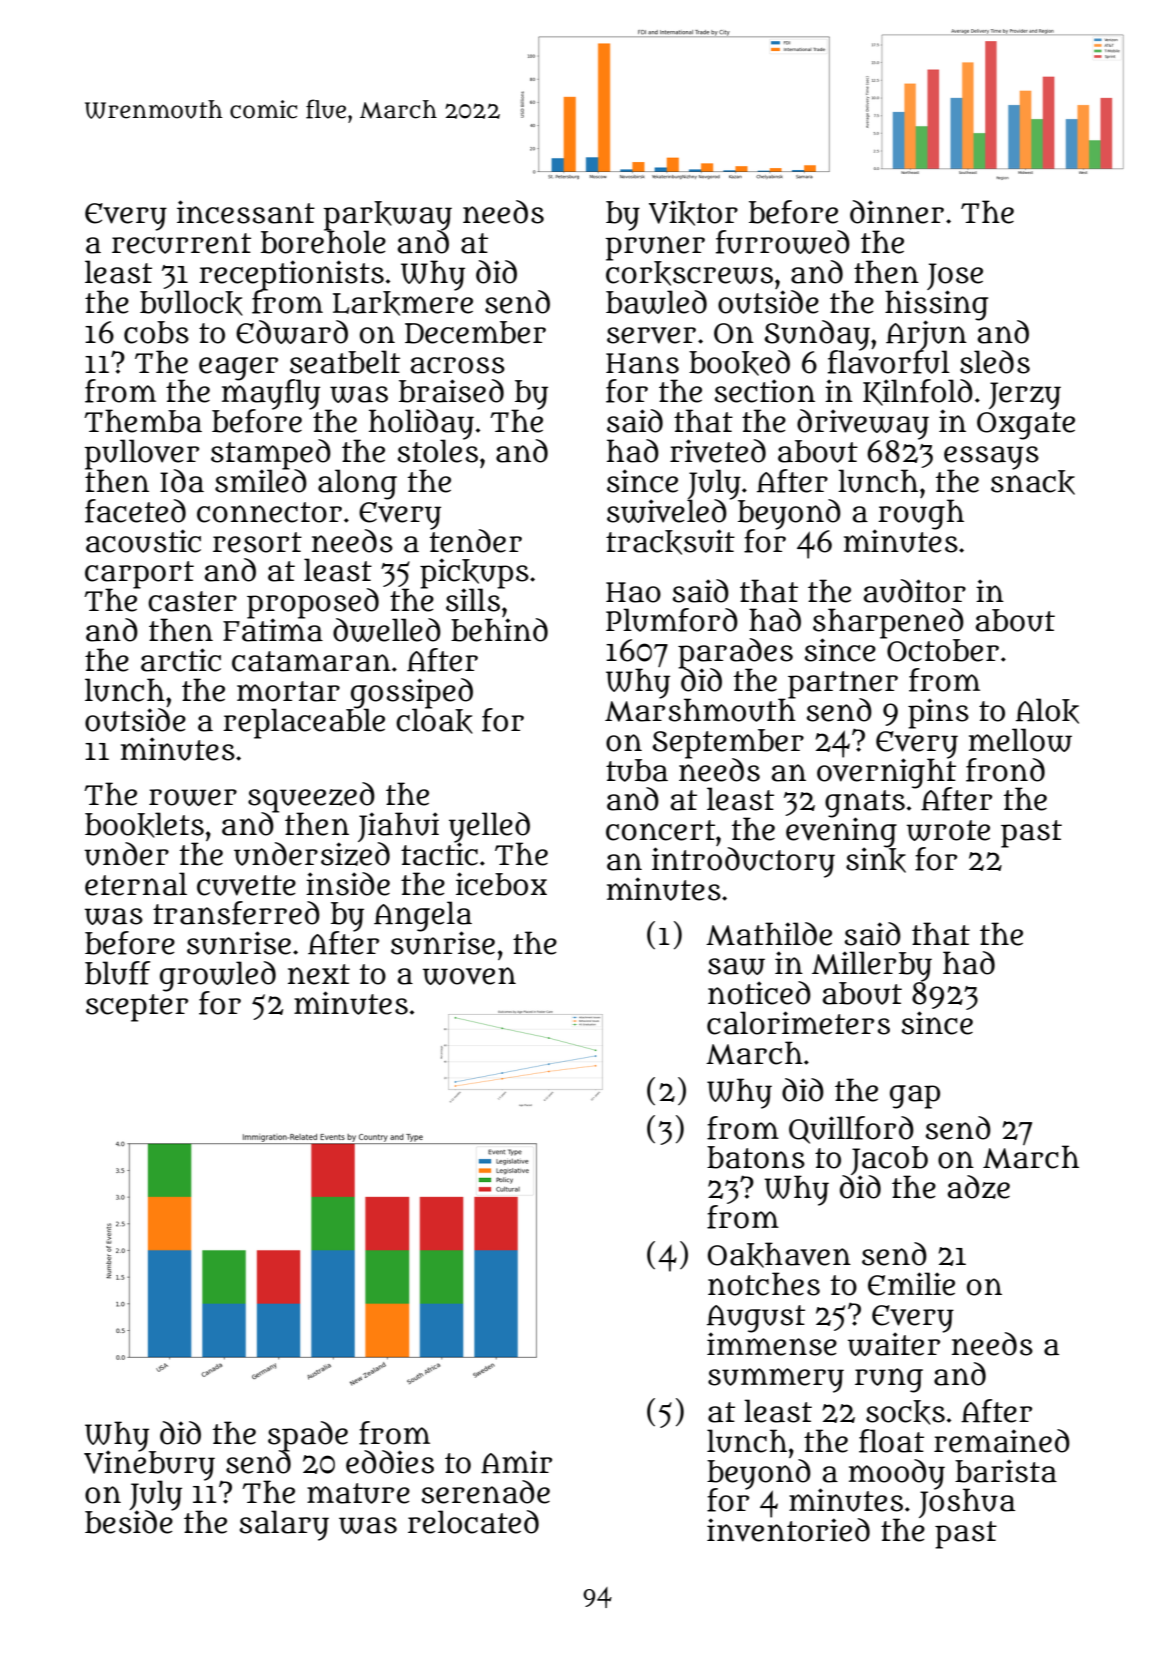 The height and width of the screenshot is (1654, 1165). Describe the element at coordinates (897, 212) in the screenshot. I see `dinner` at that location.
